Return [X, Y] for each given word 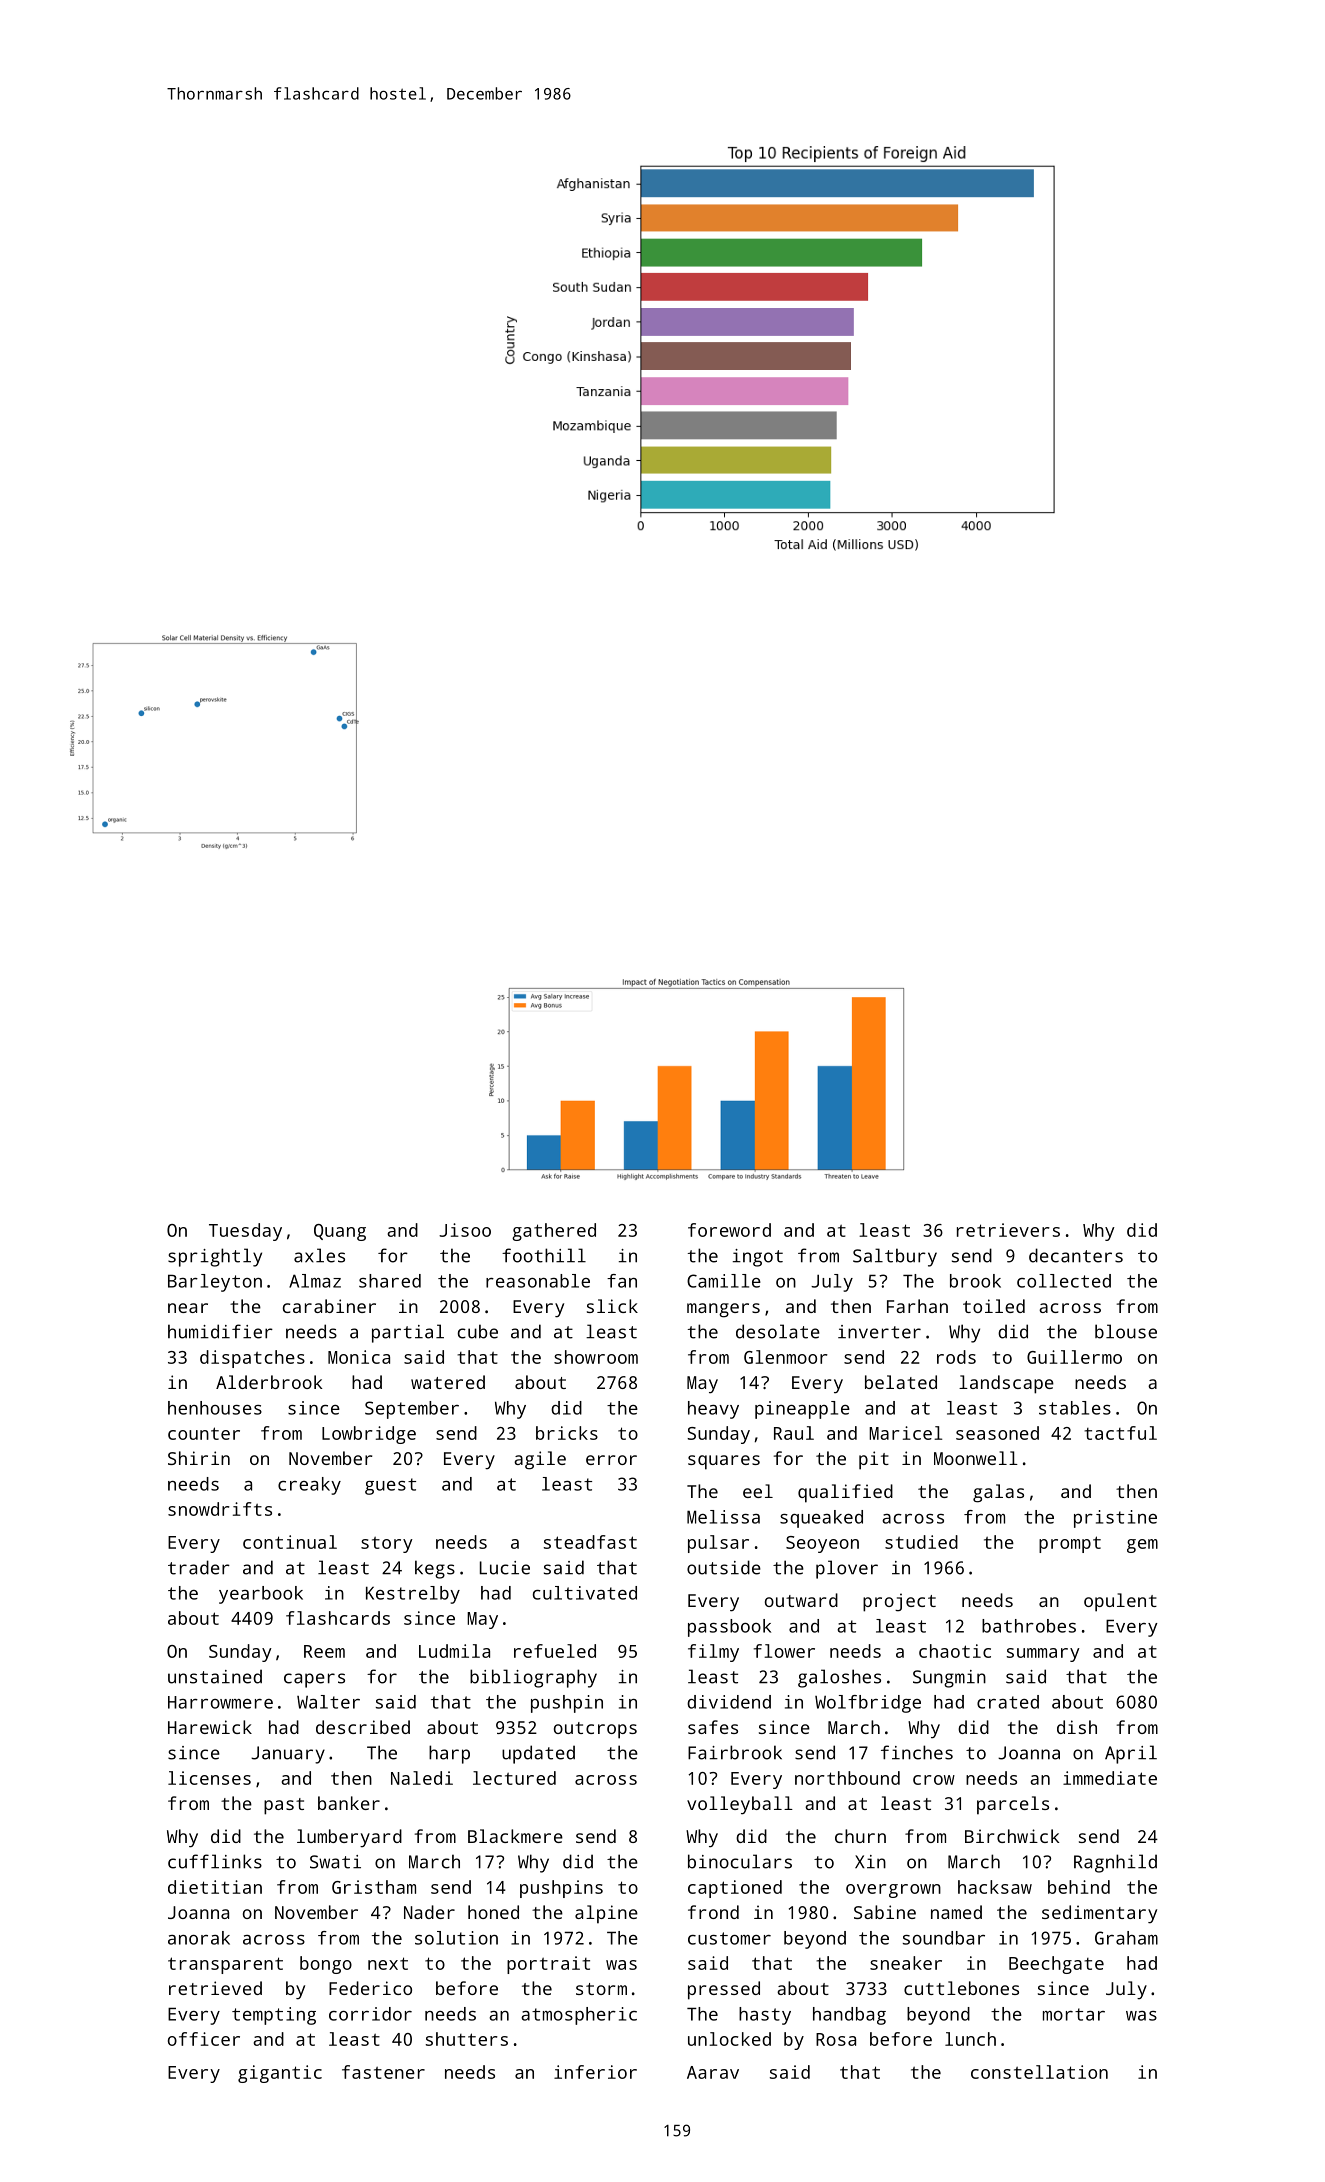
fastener [383, 2072]
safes [713, 1727]
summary [1043, 1655]
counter [204, 1433]
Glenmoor [786, 1357]
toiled [994, 1306]
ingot [758, 1258]
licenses [209, 1778]
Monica [359, 1357]
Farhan [917, 1306]
